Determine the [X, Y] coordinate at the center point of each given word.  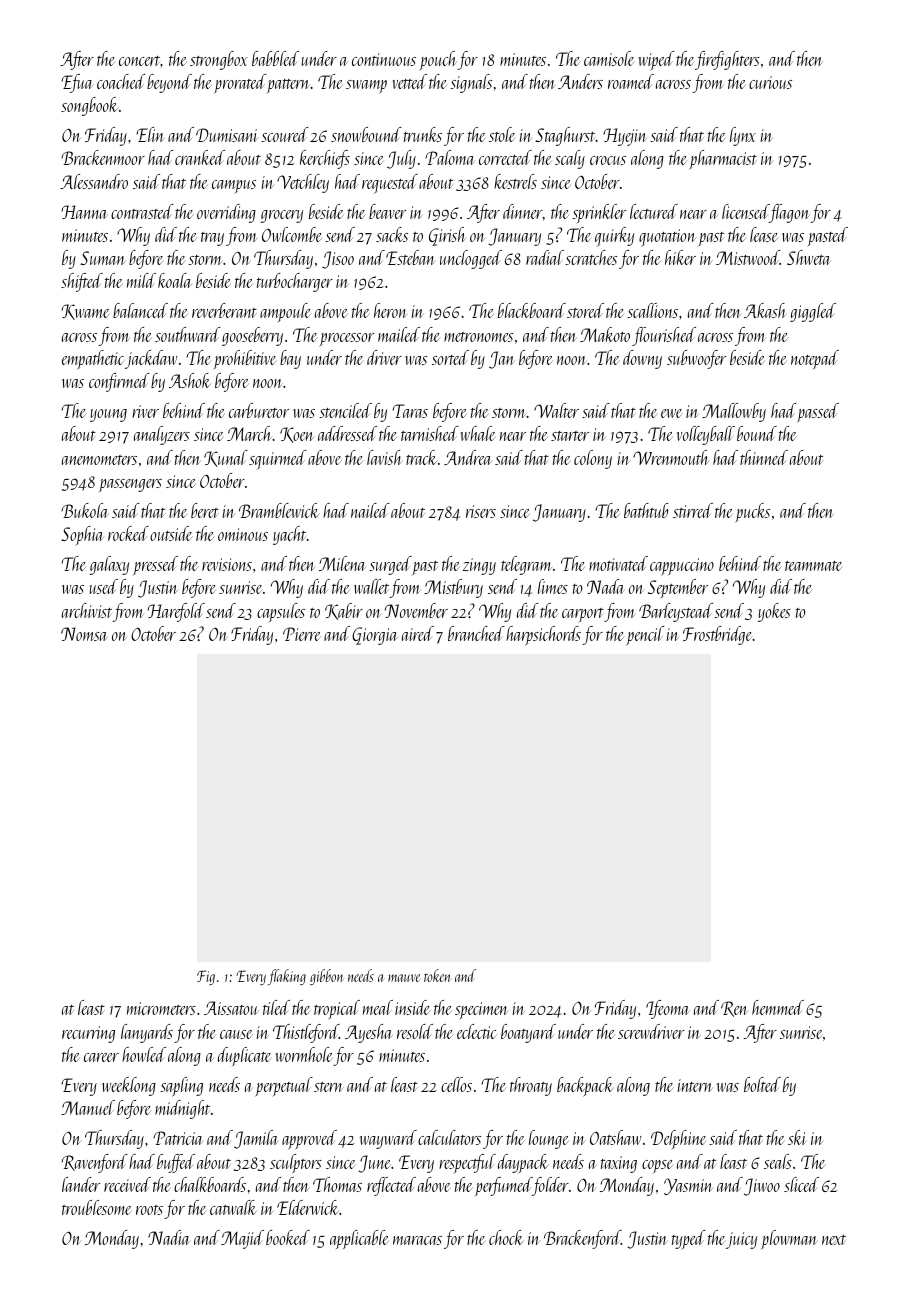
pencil [645, 635]
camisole [609, 58]
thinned [764, 457]
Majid [242, 1239]
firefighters [727, 60]
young [108, 415]
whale [478, 433]
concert [140, 61]
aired [418, 633]
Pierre [301, 634]
